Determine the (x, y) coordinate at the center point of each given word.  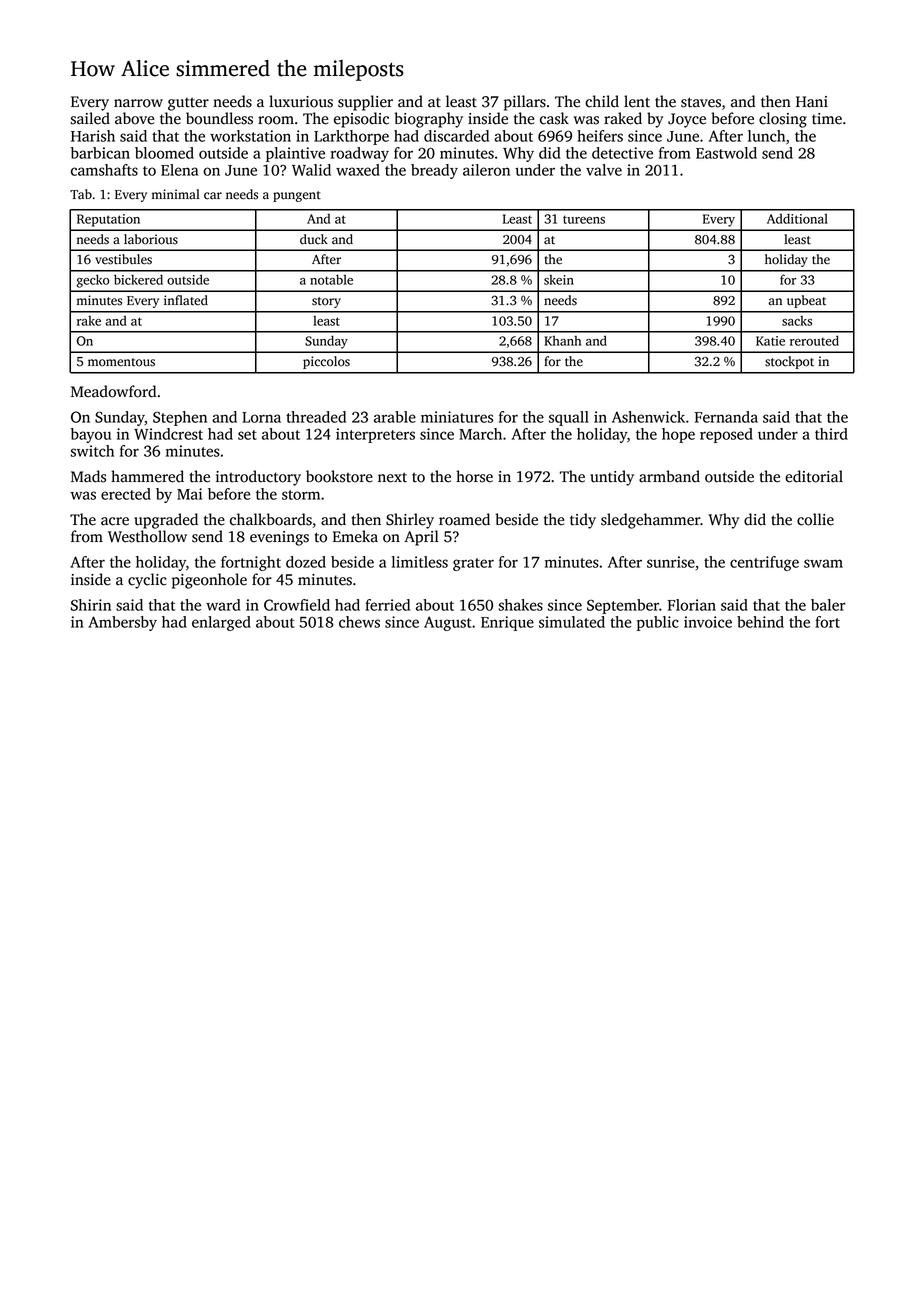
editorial (814, 476)
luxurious (301, 101)
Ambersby (122, 623)
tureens (584, 219)
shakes (521, 605)
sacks (797, 321)
